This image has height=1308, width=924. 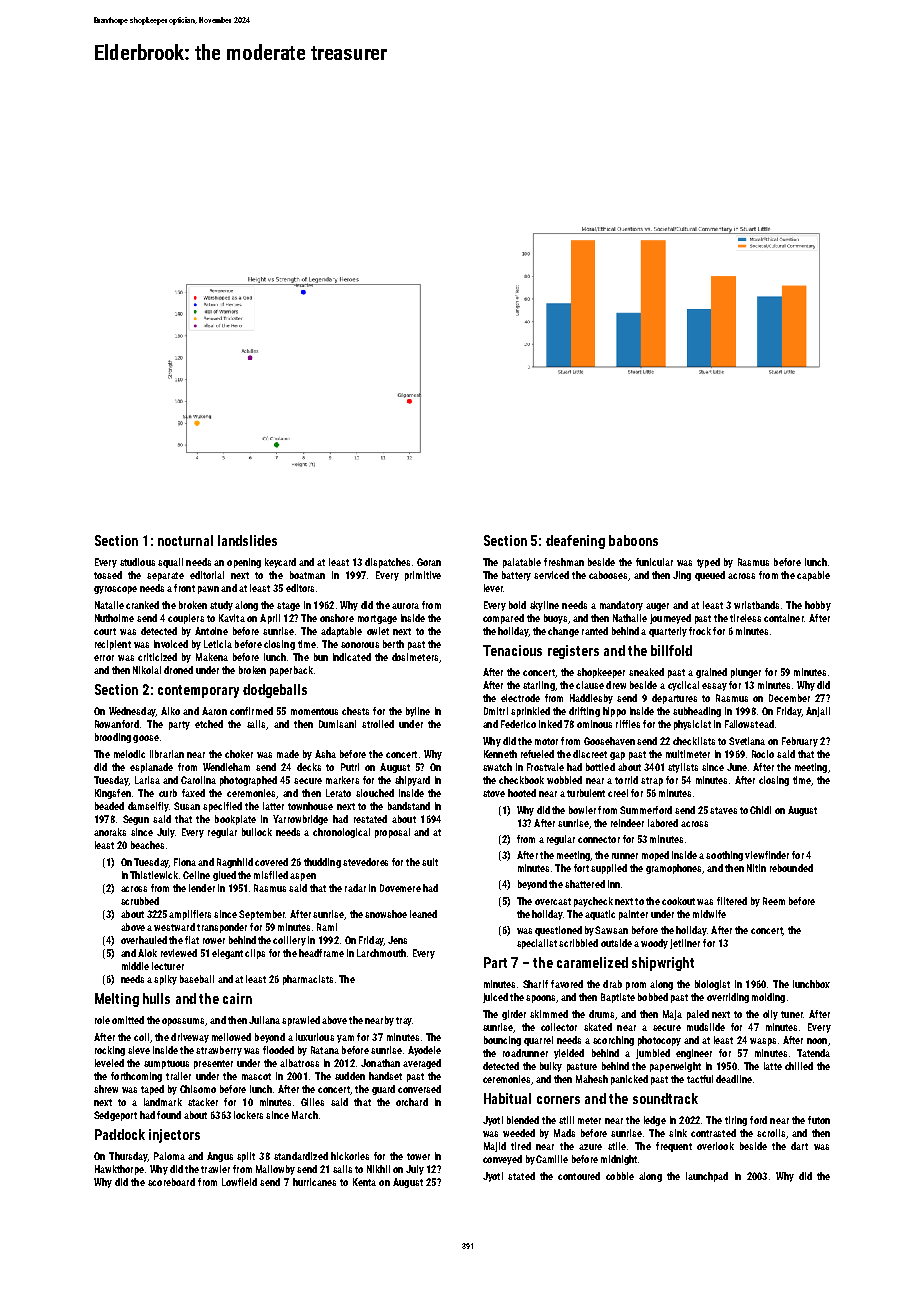 What do you see at coordinates (655, 856) in the image?
I see `moped` at bounding box center [655, 856].
